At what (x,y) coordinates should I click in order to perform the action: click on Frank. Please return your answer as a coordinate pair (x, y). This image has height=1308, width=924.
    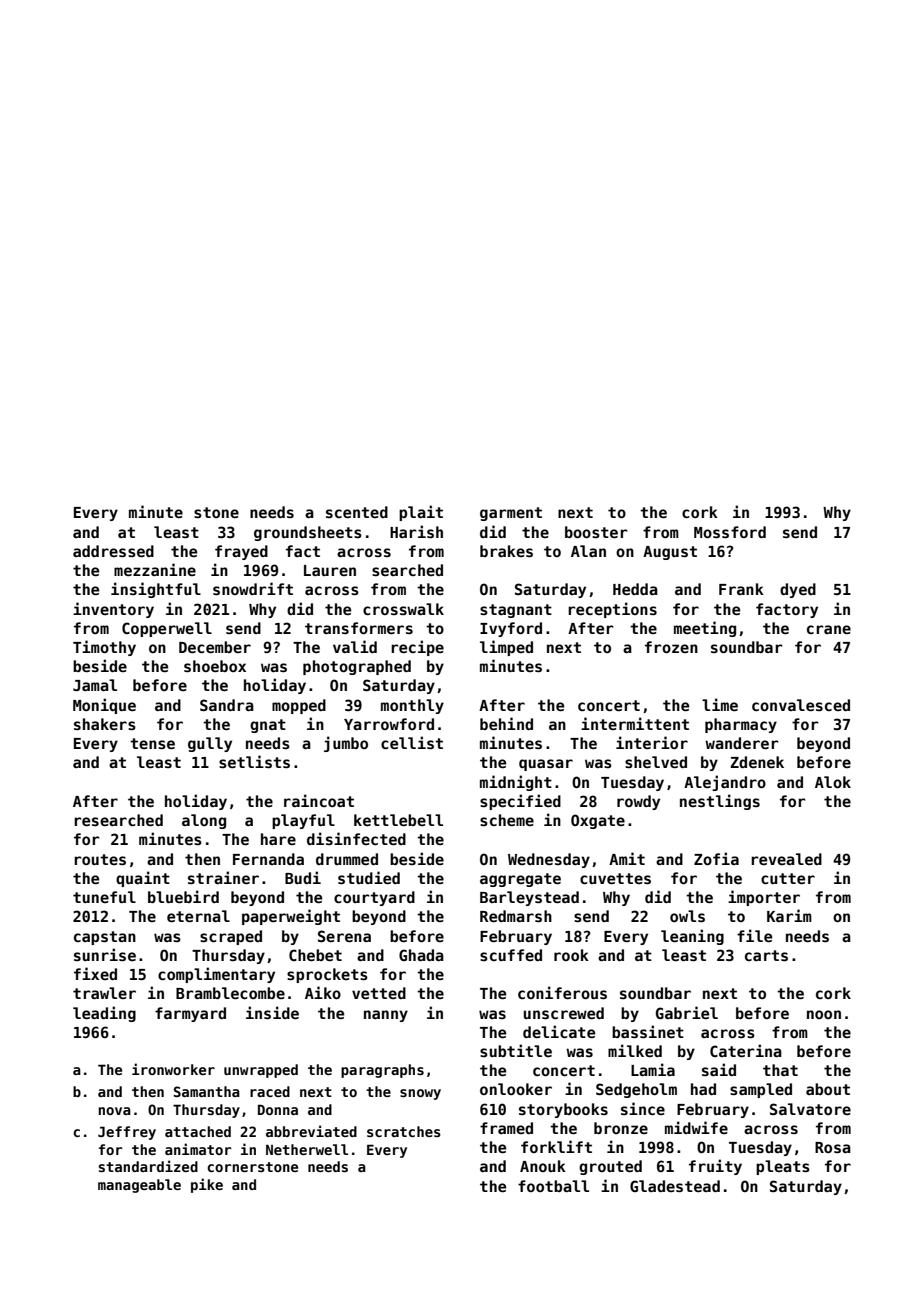
    Looking at the image, I should click on (741, 589).
